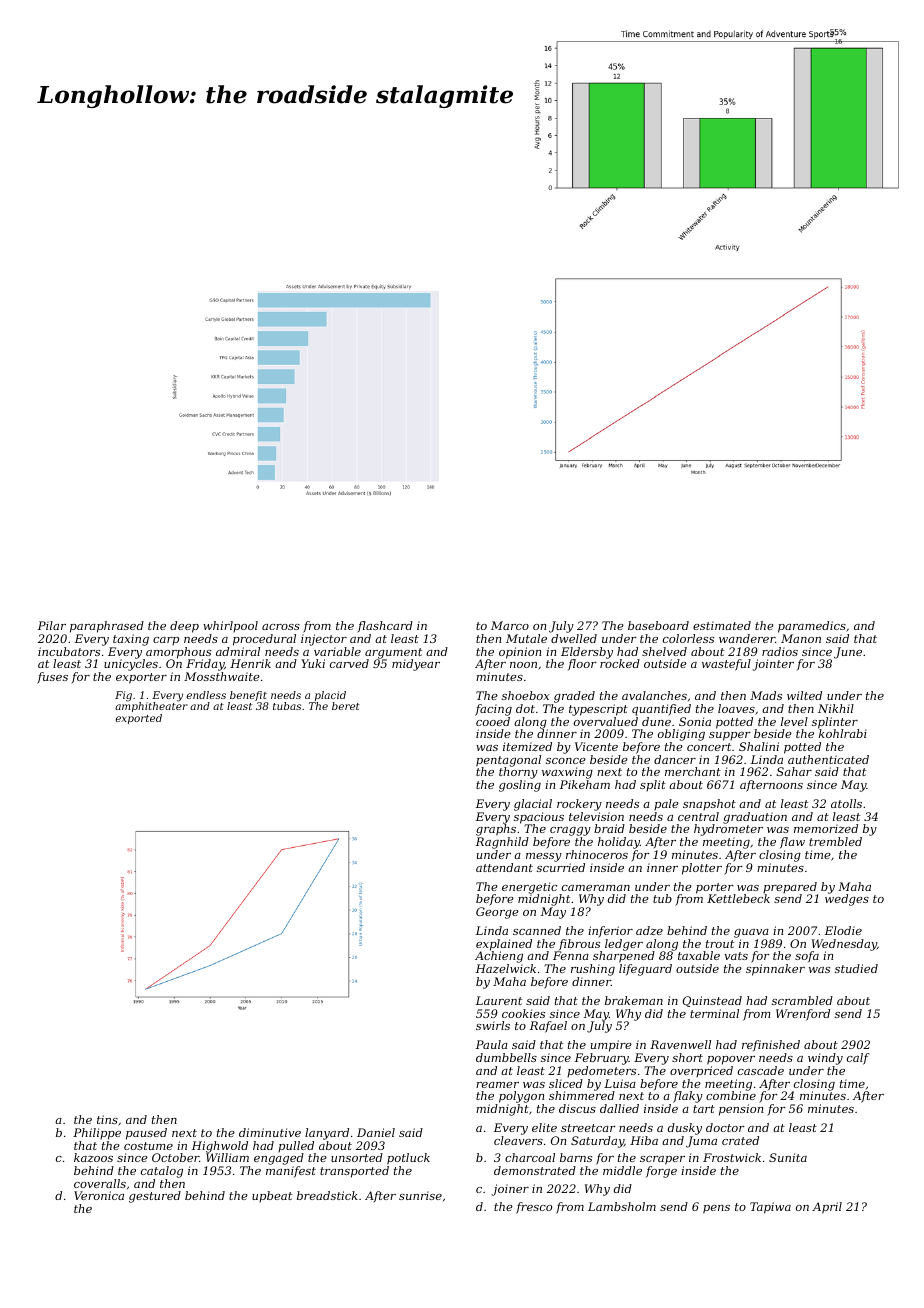 This image has width=924, height=1308. What do you see at coordinates (712, 1001) in the image?
I see `Quinstead` at bounding box center [712, 1001].
